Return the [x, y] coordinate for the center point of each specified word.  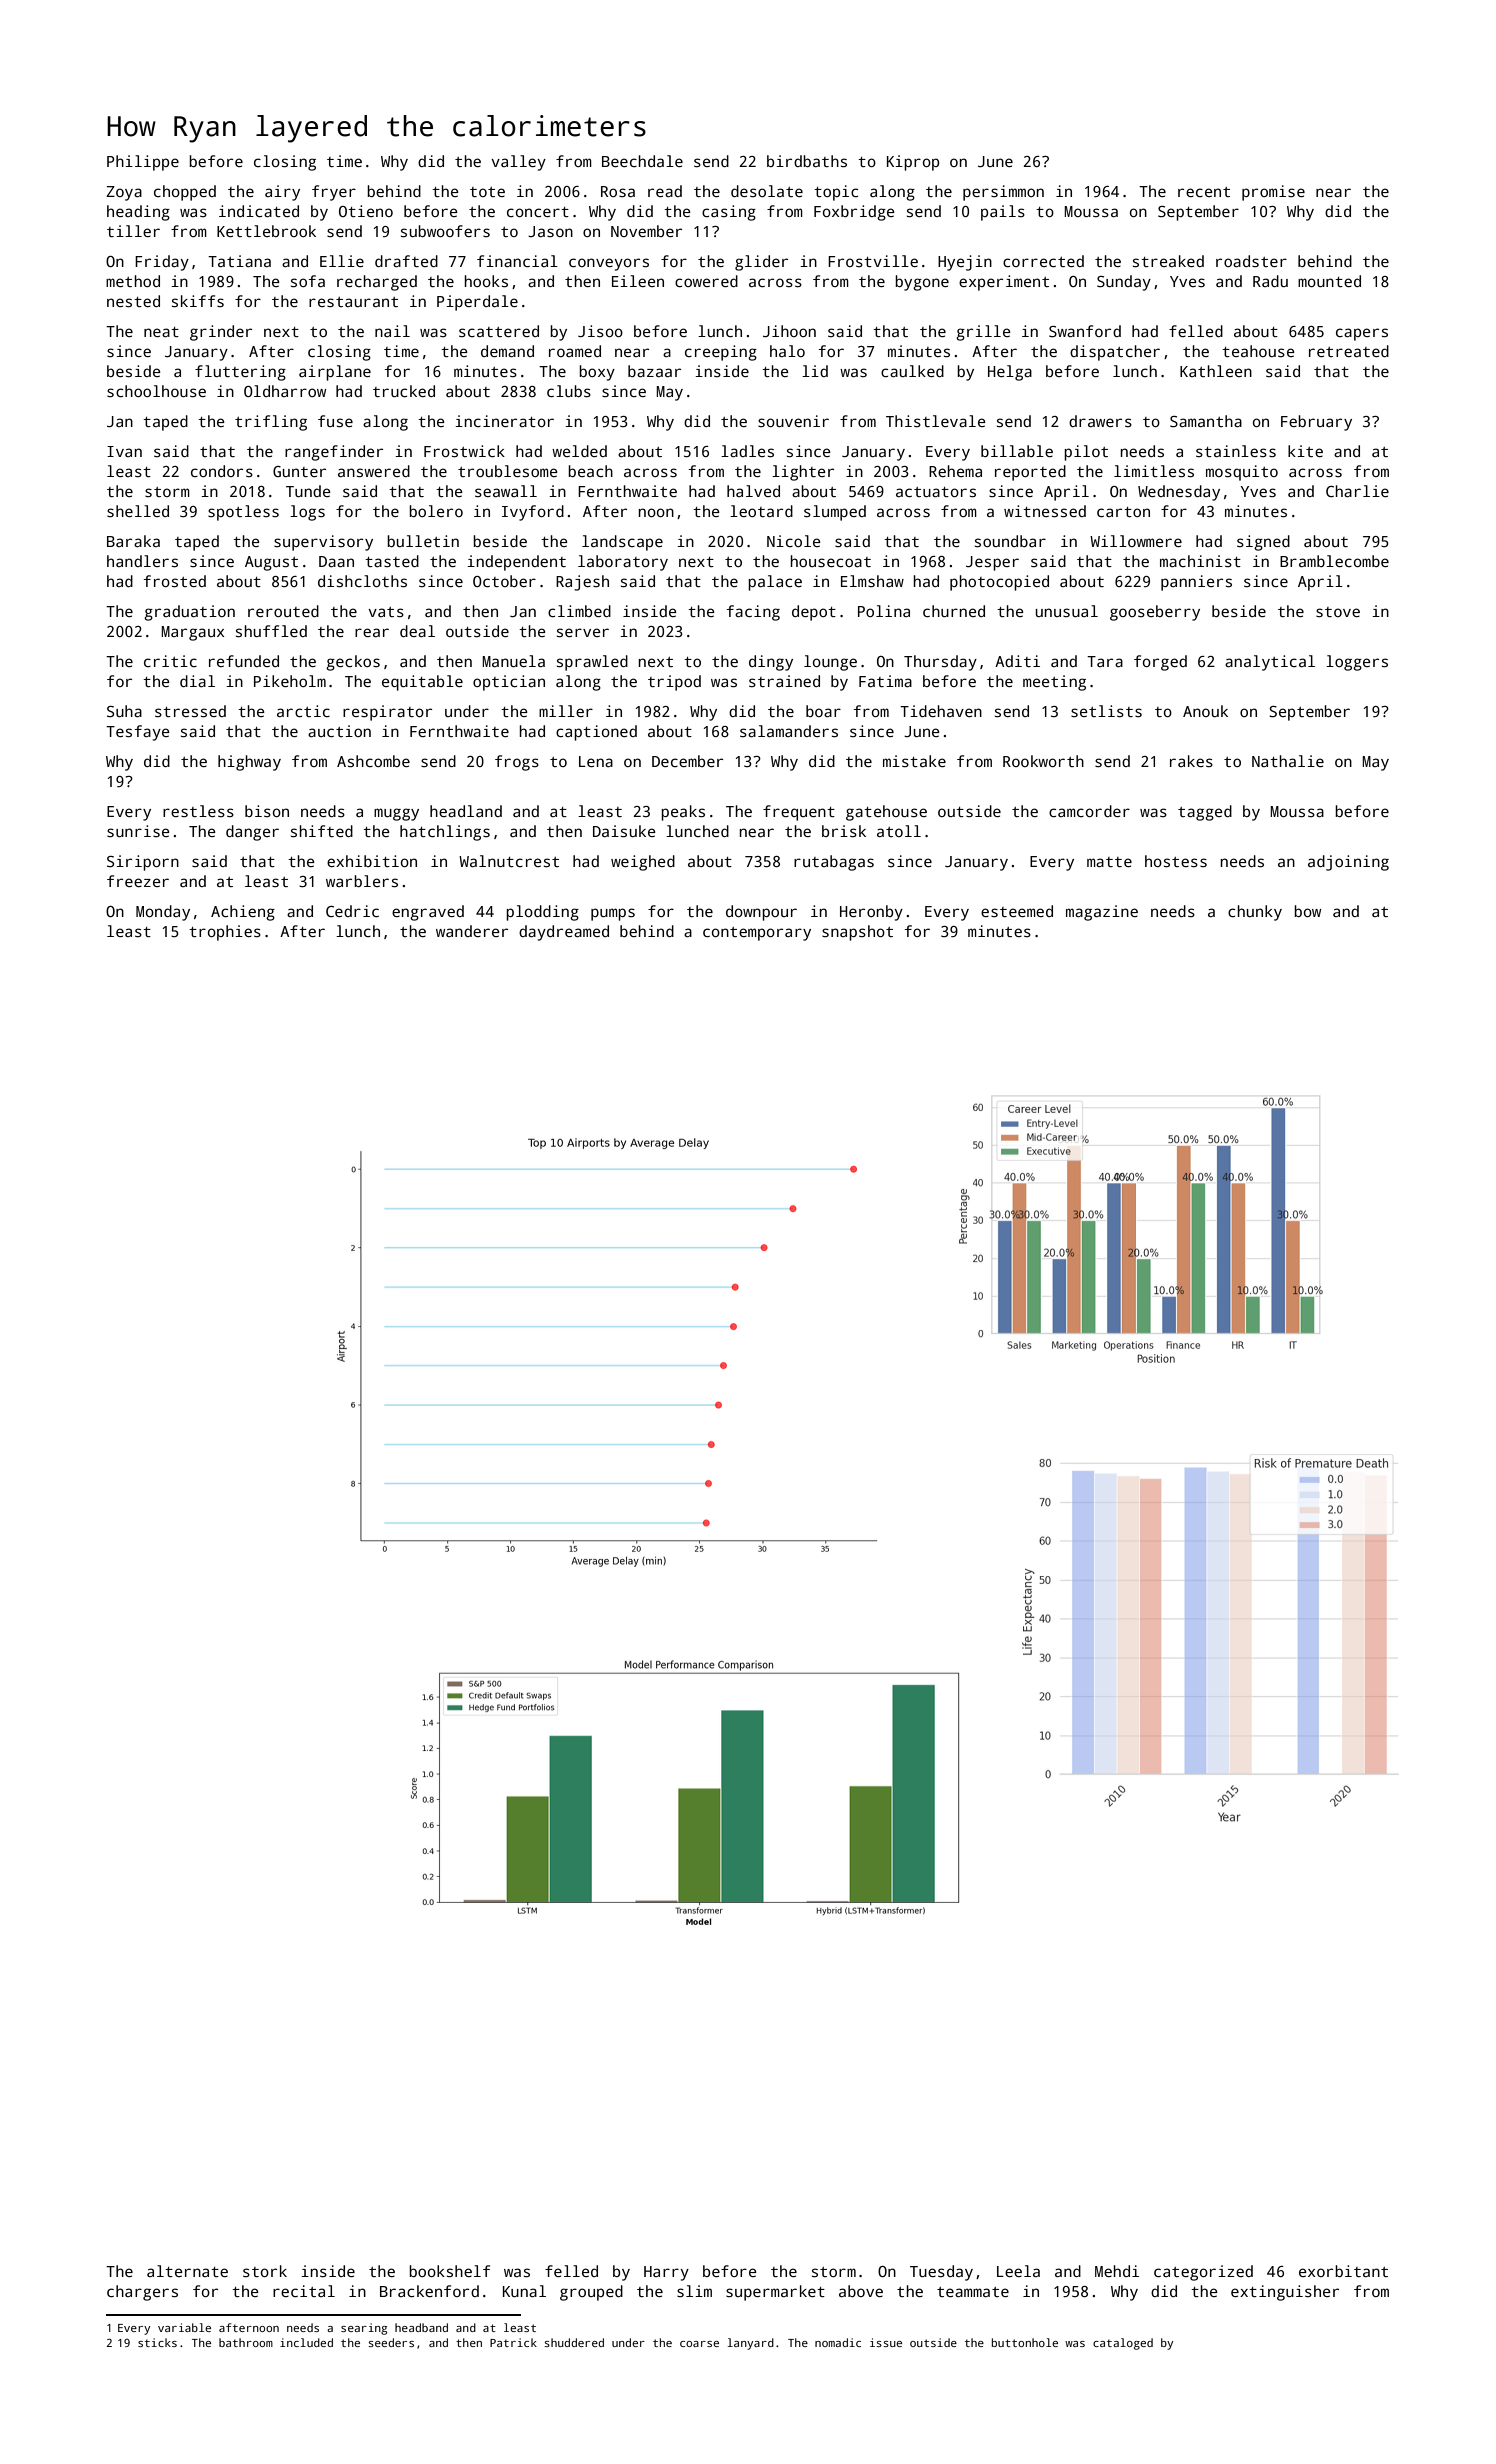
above [861, 2291]
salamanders [789, 731]
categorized [1203, 2273]
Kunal [524, 2291]
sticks [157, 2342]
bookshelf [449, 2271]
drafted [406, 261]
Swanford [1085, 331]
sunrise [138, 831]
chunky [1255, 913]
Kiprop [913, 163]
